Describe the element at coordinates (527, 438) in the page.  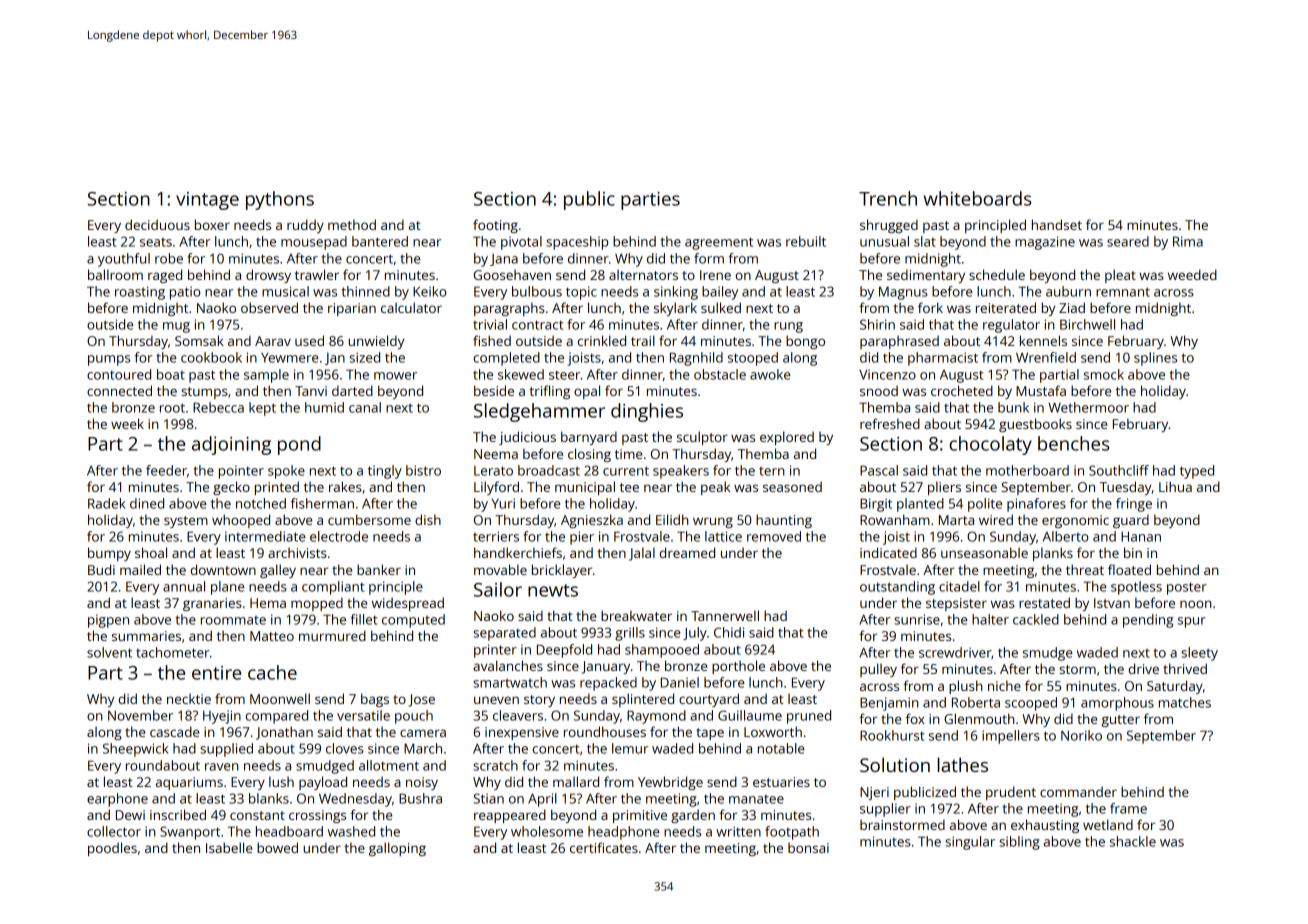
I see `judicious` at that location.
